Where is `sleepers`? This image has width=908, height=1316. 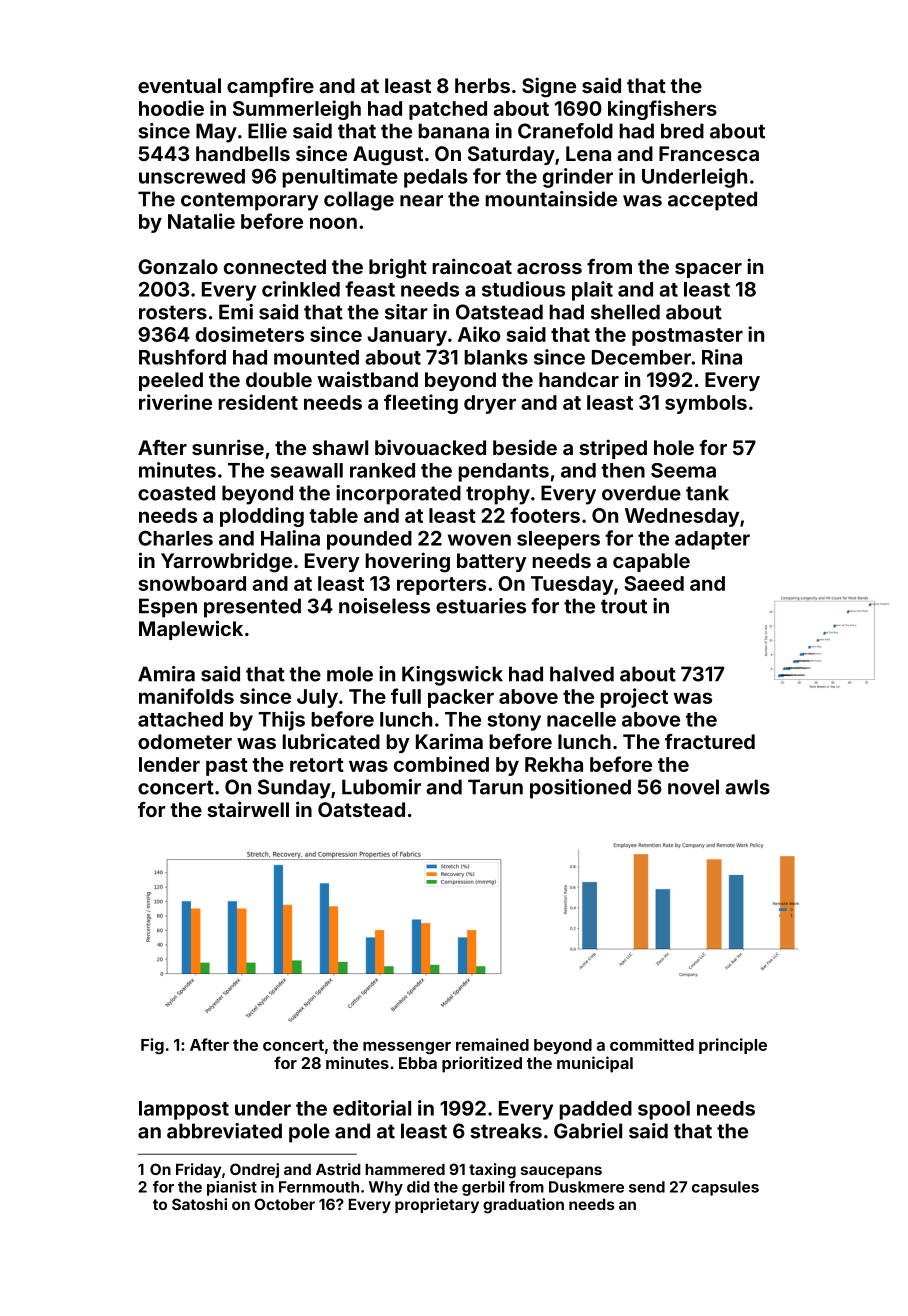 sleepers is located at coordinates (558, 540).
